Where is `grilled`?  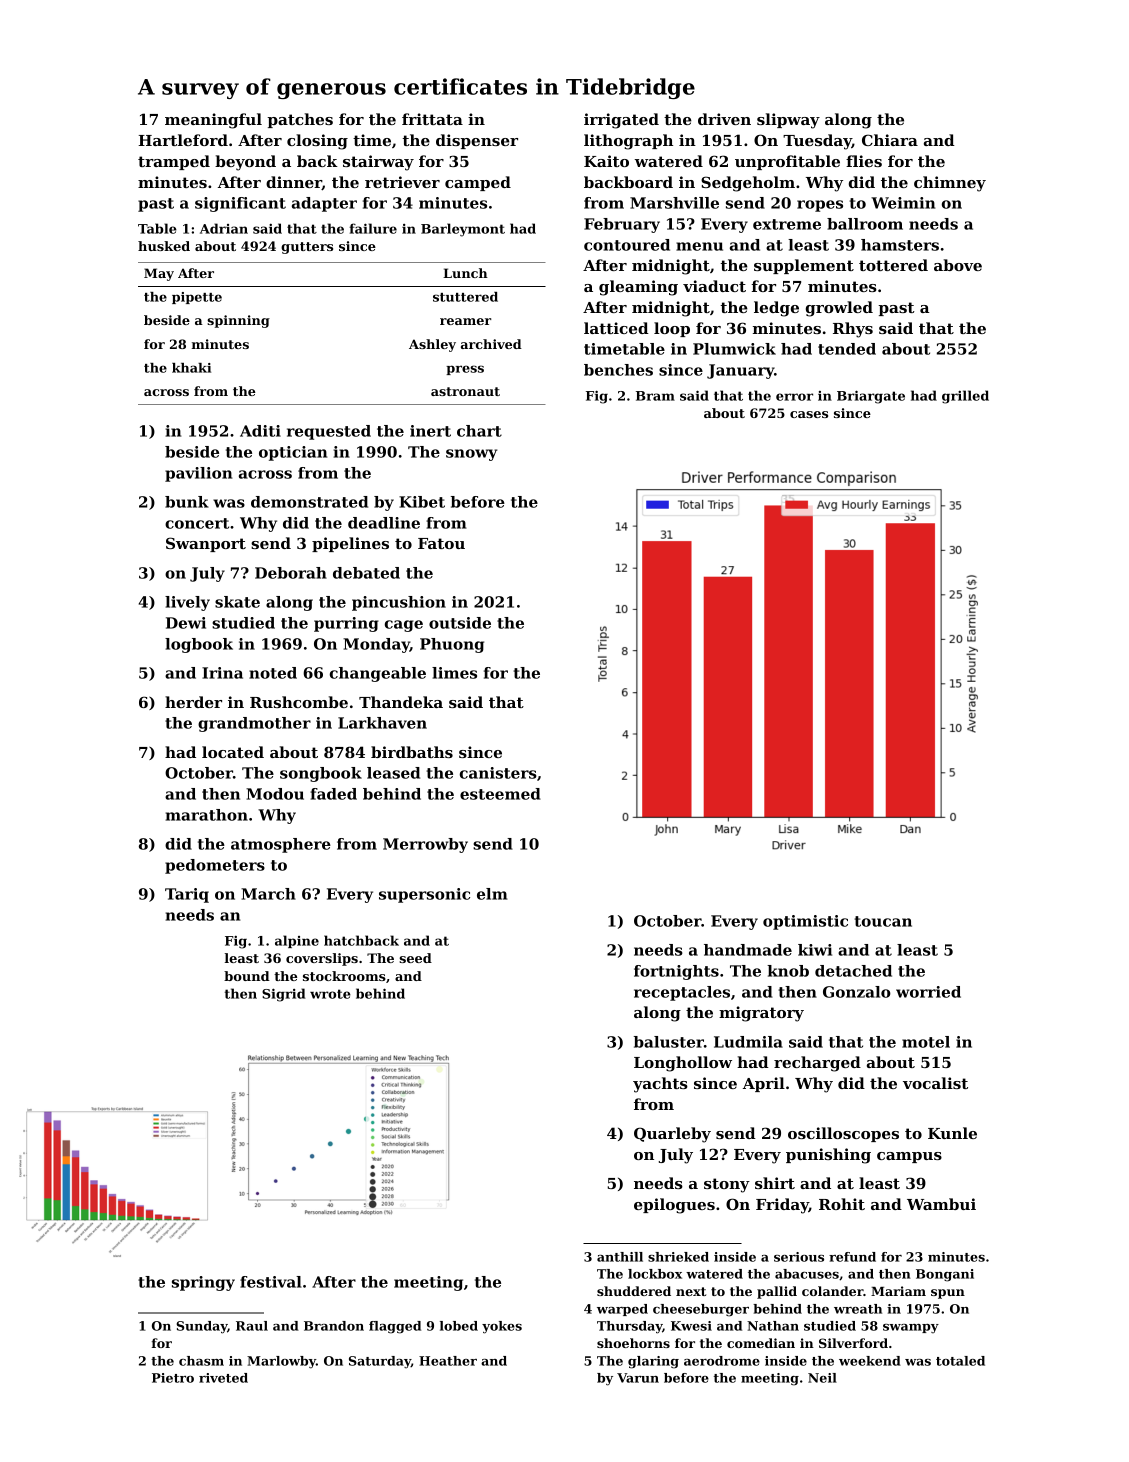 grilled is located at coordinates (965, 397).
